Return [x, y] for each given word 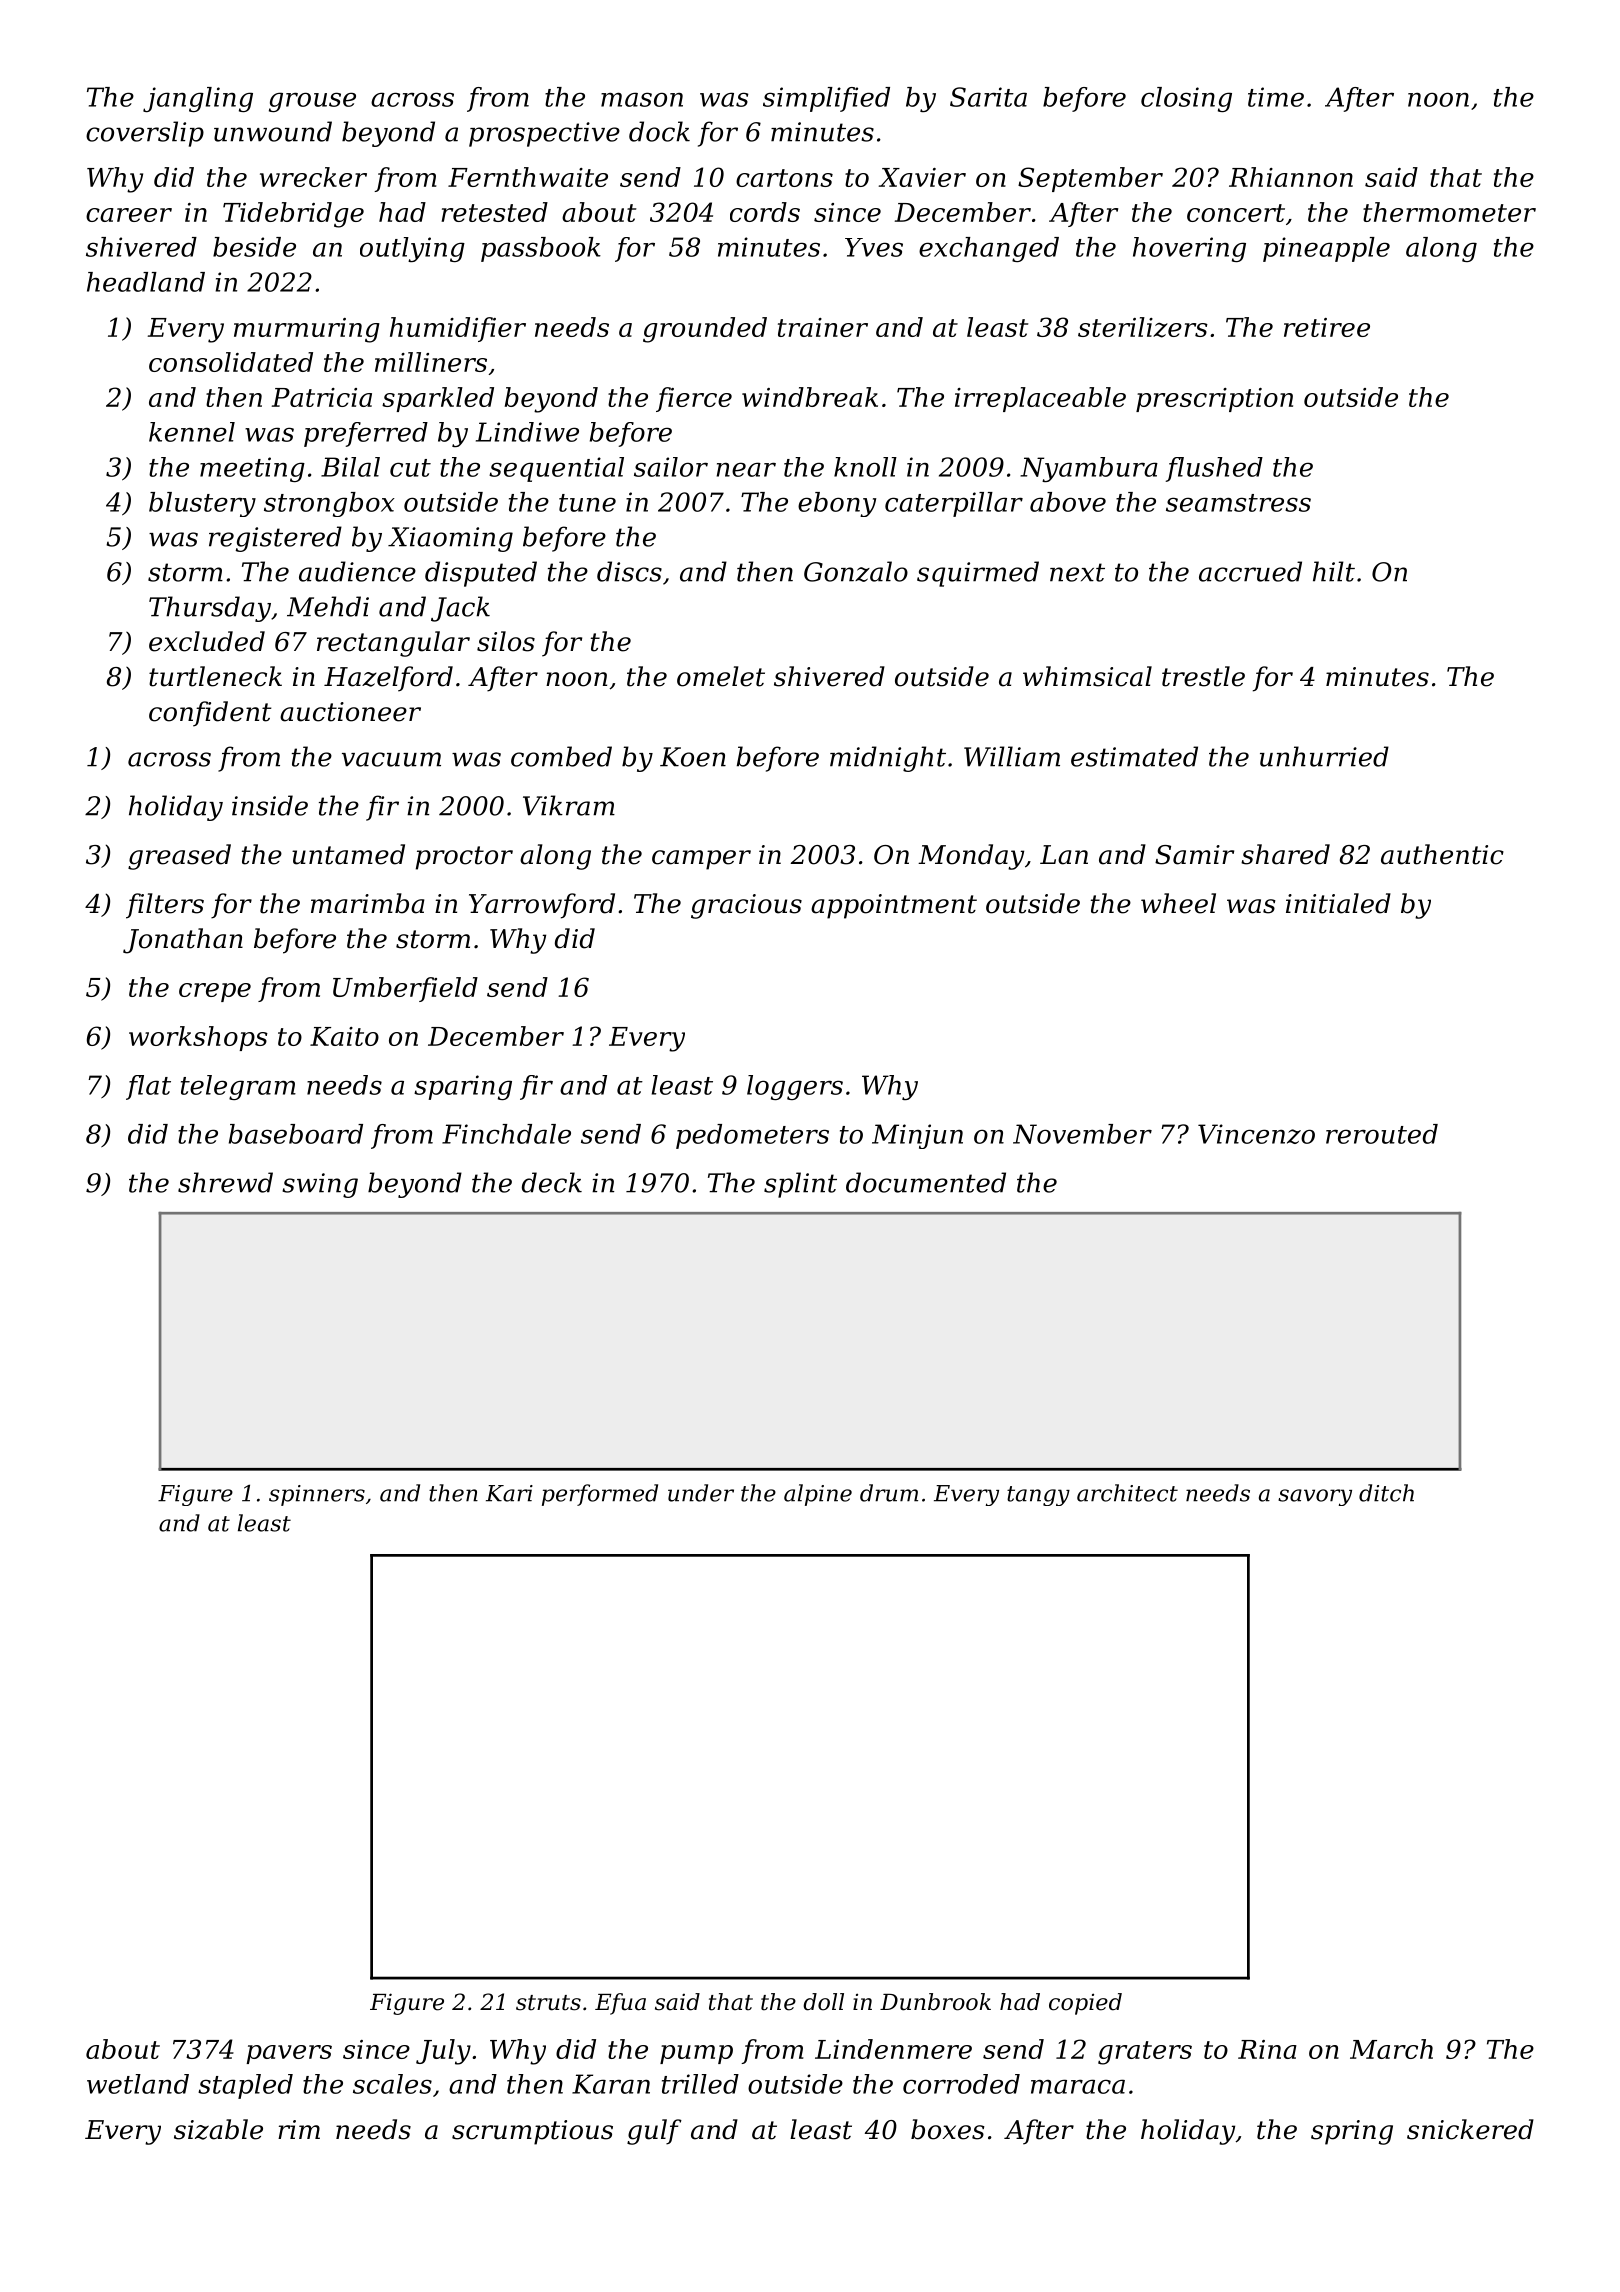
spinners [317, 1495]
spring [1352, 2132]
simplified [826, 99]
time [1276, 97]
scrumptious [532, 2132]
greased [179, 857]
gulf [654, 2132]
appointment [894, 906]
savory [1315, 1497]
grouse [312, 102]
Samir [1194, 855]
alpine [818, 1495]
